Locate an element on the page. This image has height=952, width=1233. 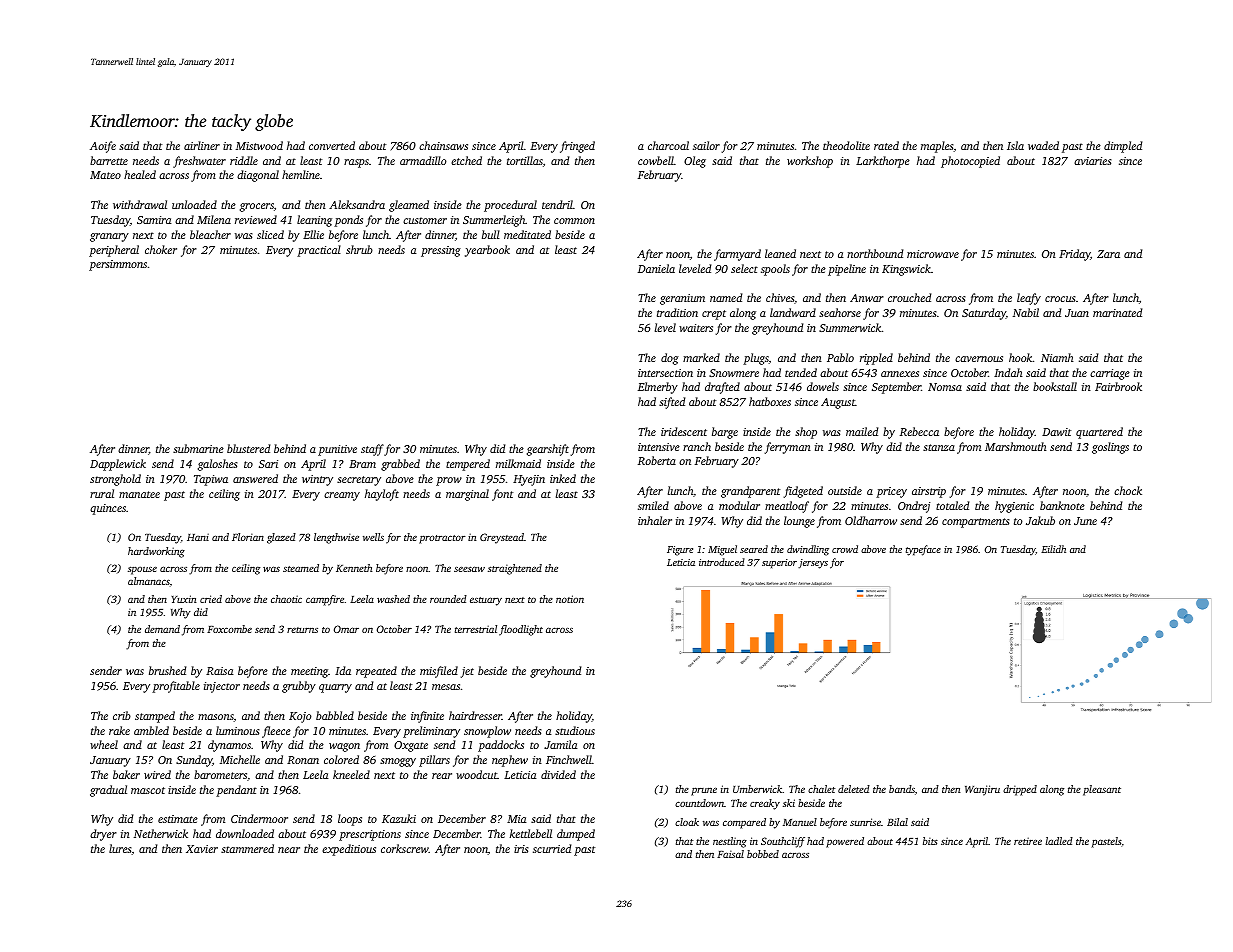
Zara is located at coordinates (1108, 254).
